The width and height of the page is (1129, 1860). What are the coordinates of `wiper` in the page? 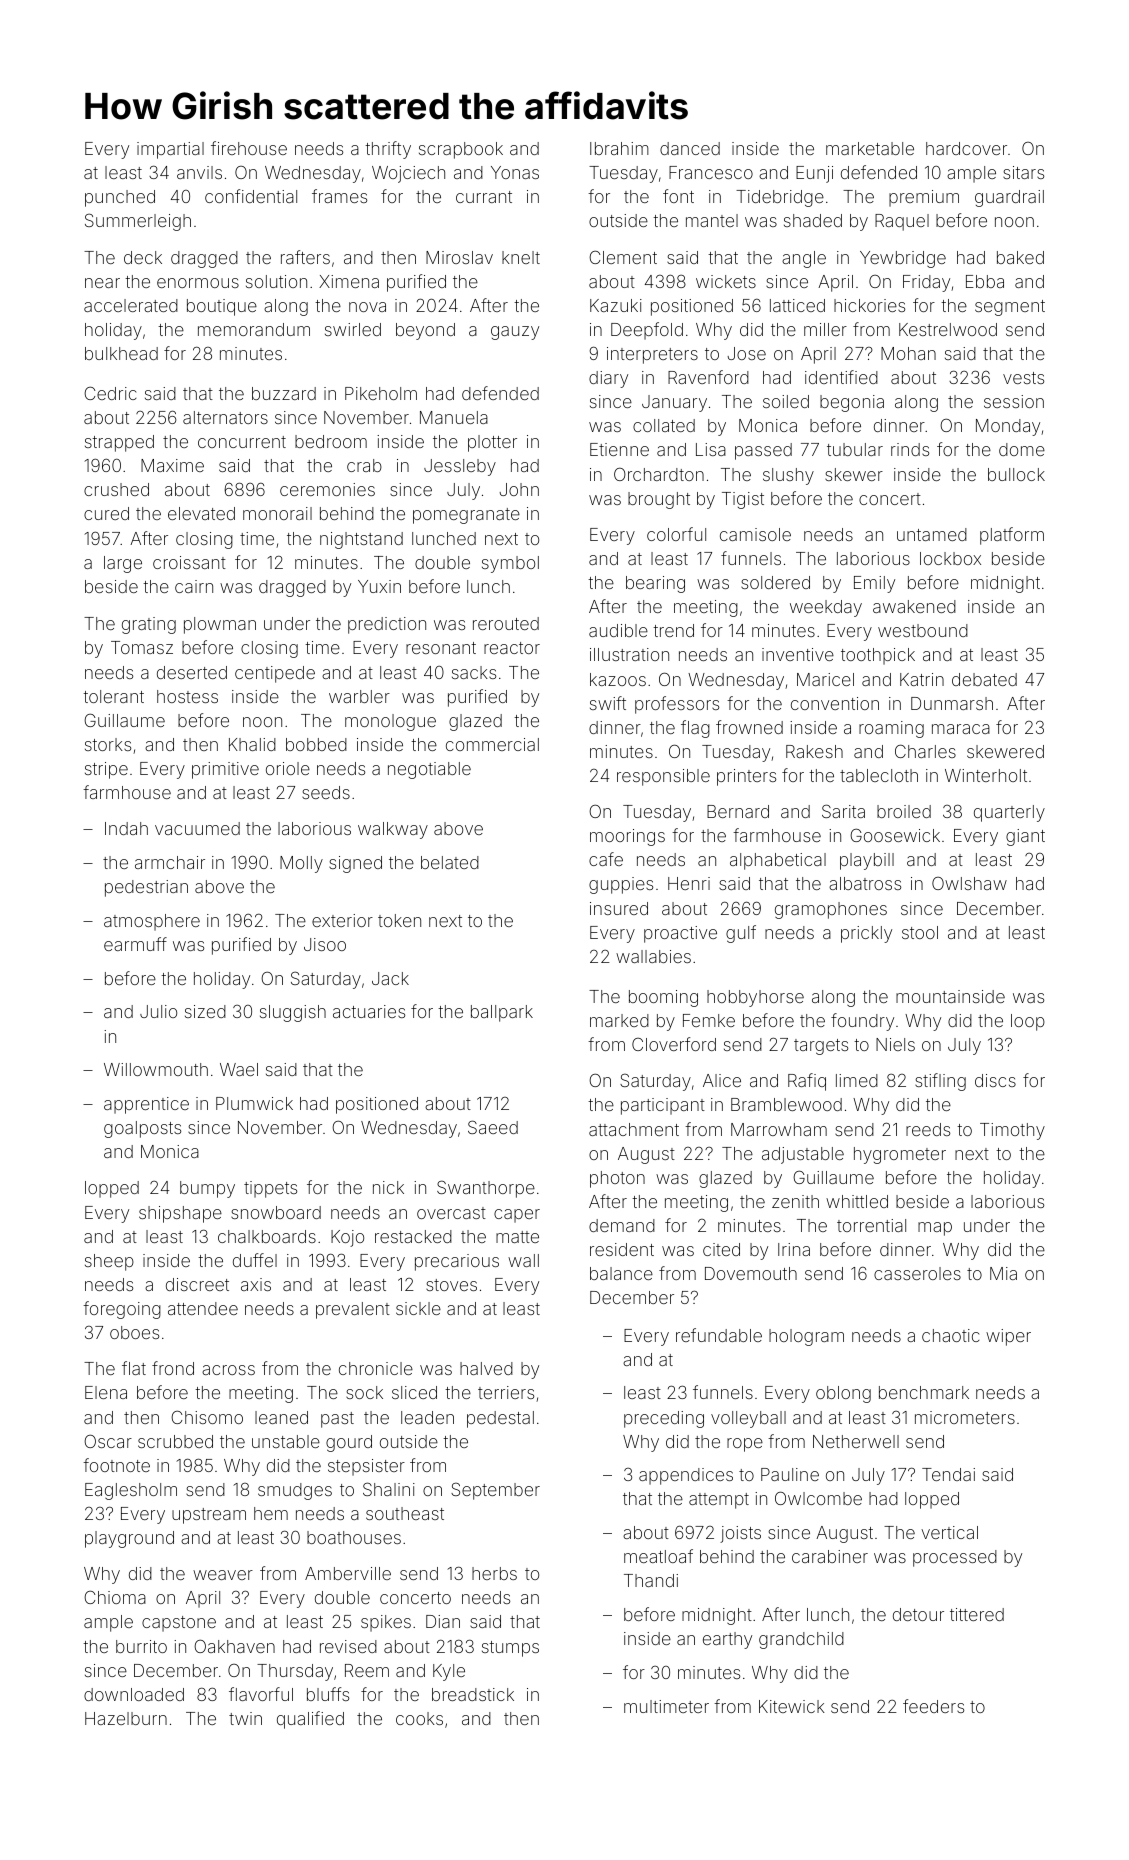 It's located at (1008, 1337).
